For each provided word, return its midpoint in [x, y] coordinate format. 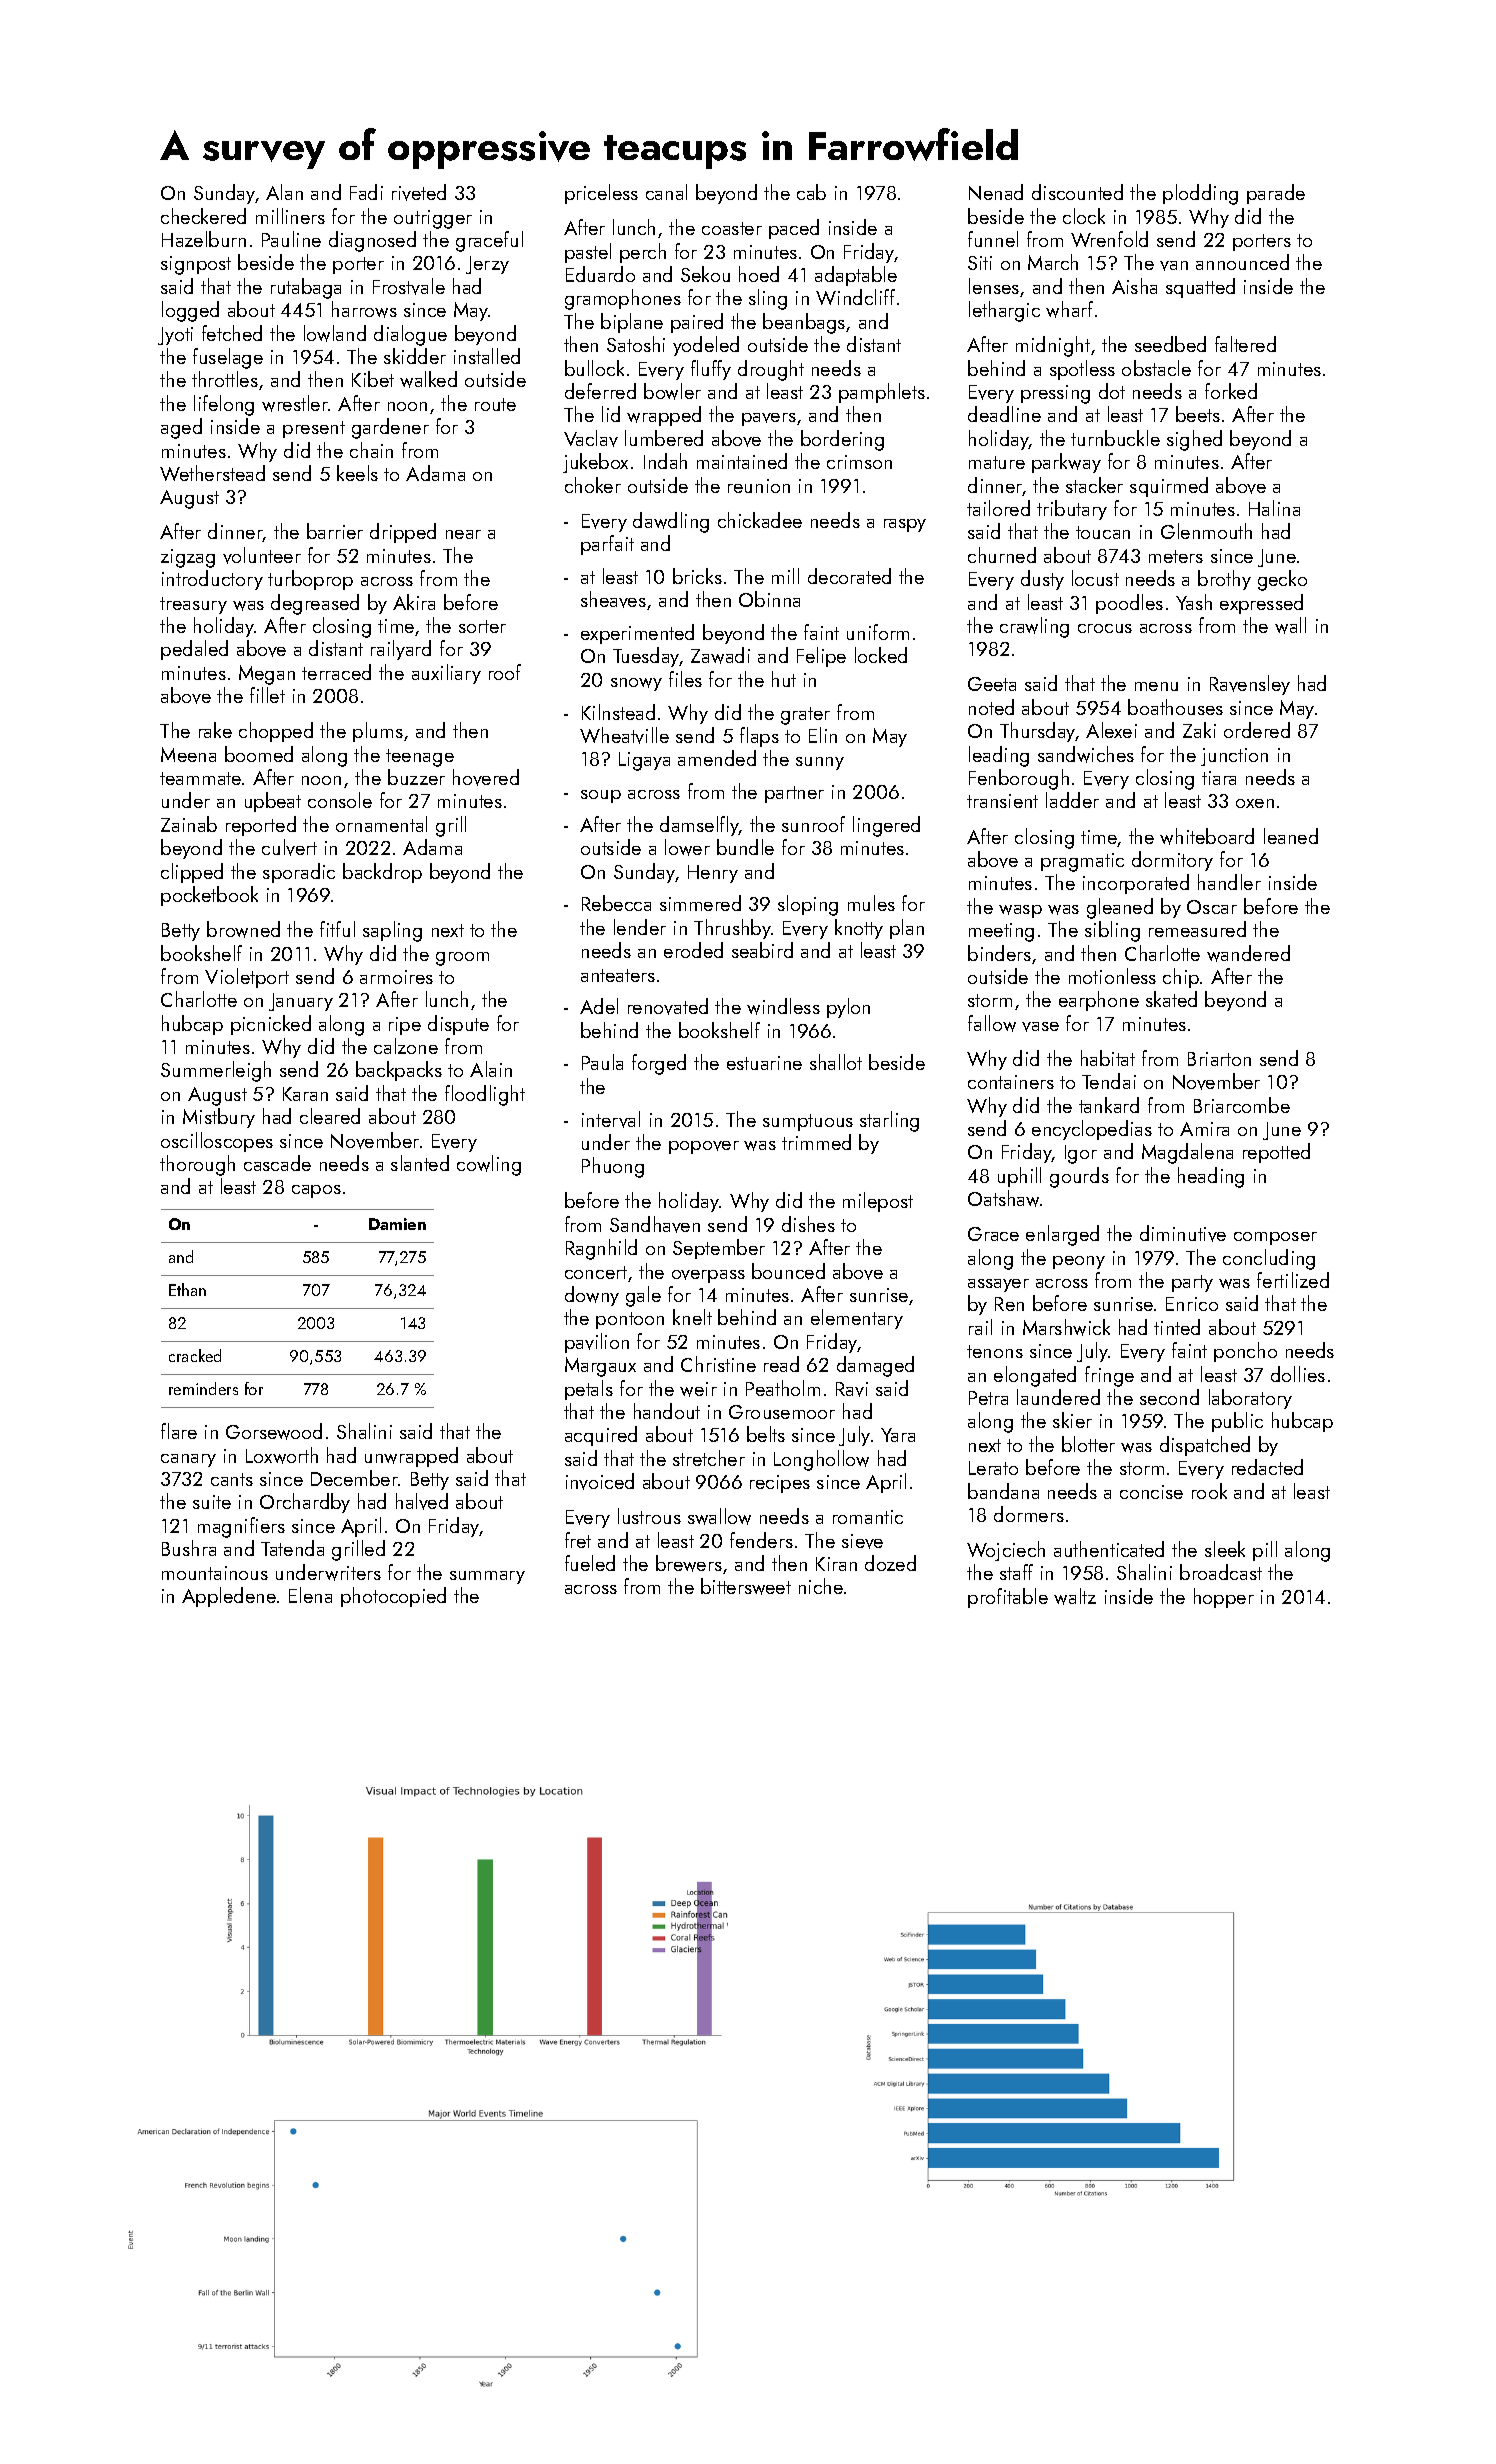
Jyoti [175, 336]
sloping [808, 905]
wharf [1069, 309]
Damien [397, 1224]
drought [771, 370]
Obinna [769, 599]
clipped [192, 873]
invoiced [600, 1481]
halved [422, 1501]
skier [1072, 1420]
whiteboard [1207, 836]
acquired [601, 1436]
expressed [1261, 604]
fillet [267, 695]
